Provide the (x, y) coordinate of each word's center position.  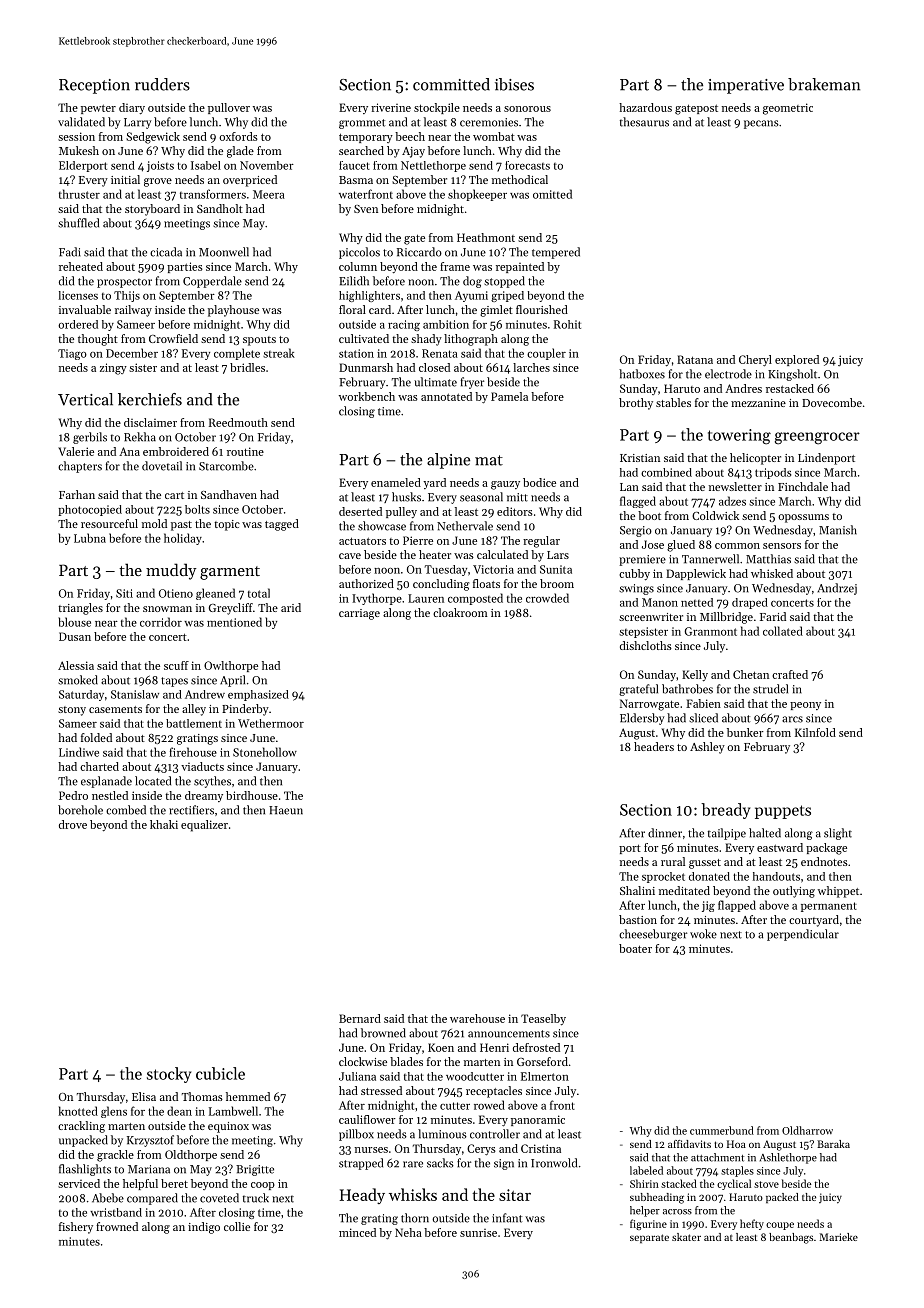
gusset (705, 864)
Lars (558, 555)
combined (666, 472)
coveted (219, 1198)
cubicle (220, 1073)
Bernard (360, 1018)
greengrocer (817, 438)
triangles (80, 609)
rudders (162, 84)
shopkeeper (477, 195)
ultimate (435, 382)
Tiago (72, 354)
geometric (788, 109)
